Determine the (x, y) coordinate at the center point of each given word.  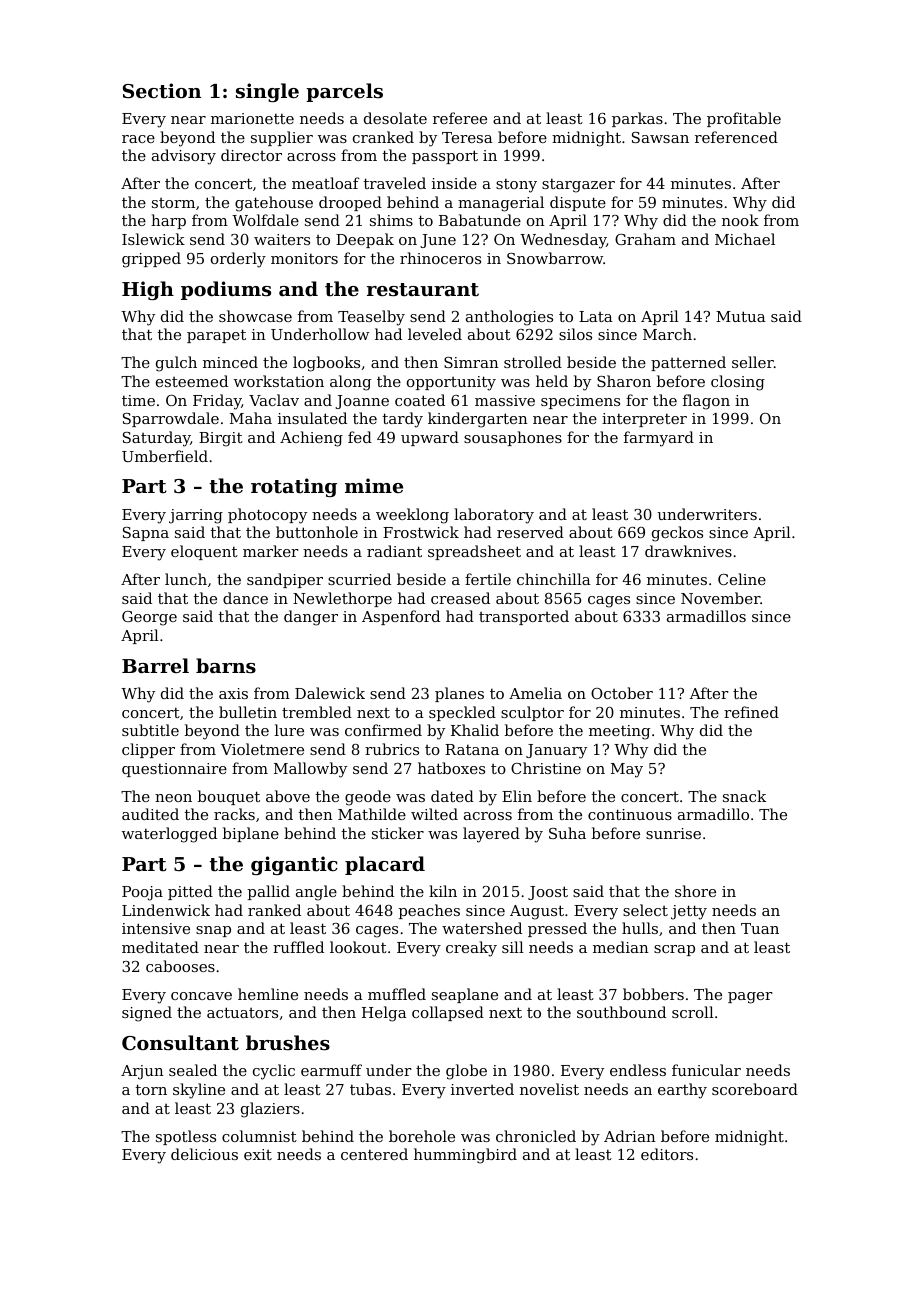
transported (524, 617)
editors (667, 1154)
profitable (744, 119)
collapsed (448, 1013)
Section (162, 91)
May (627, 770)
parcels (344, 92)
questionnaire (174, 770)
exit (258, 1154)
